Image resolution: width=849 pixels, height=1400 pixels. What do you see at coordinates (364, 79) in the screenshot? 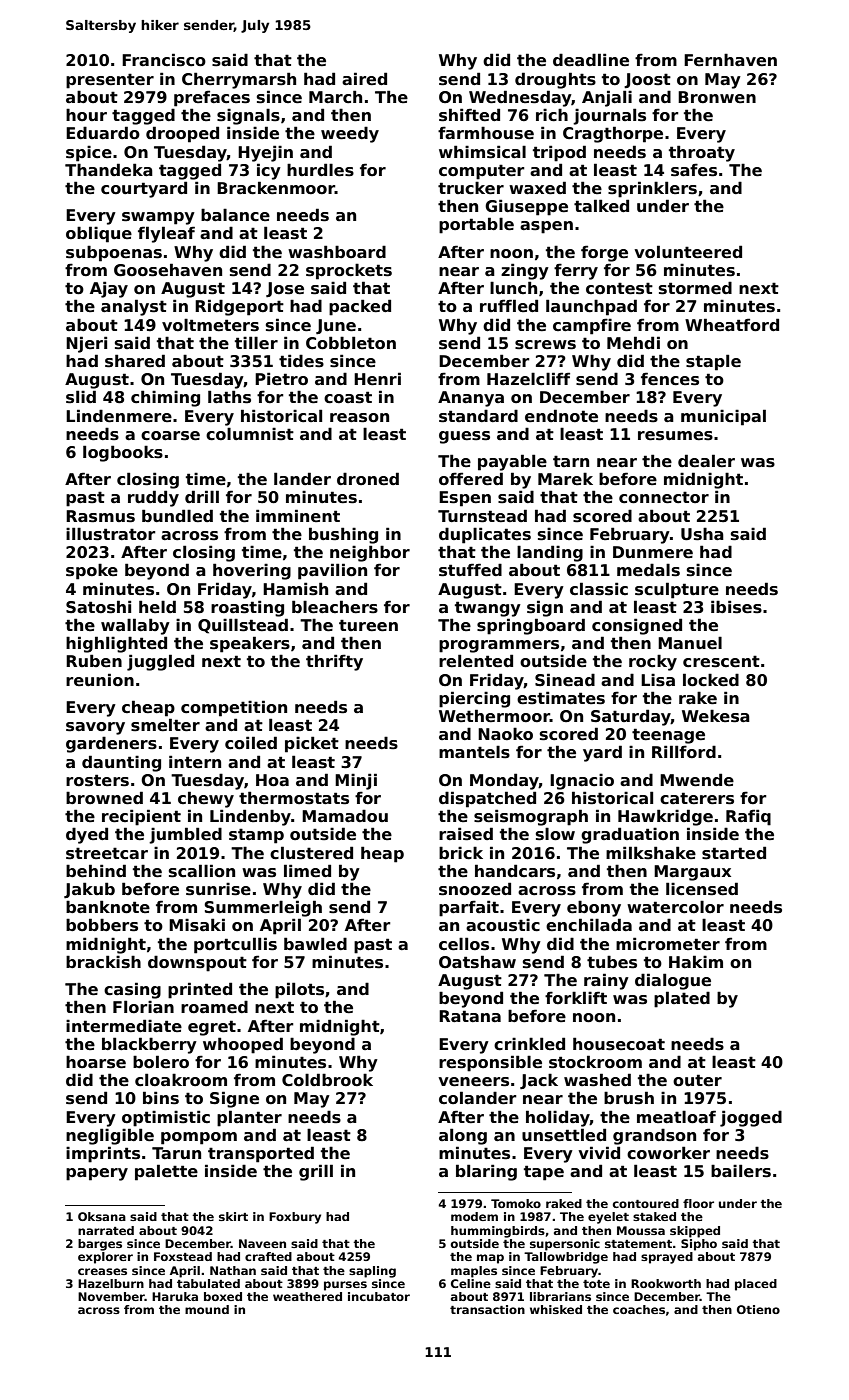
I see `aired` at bounding box center [364, 79].
